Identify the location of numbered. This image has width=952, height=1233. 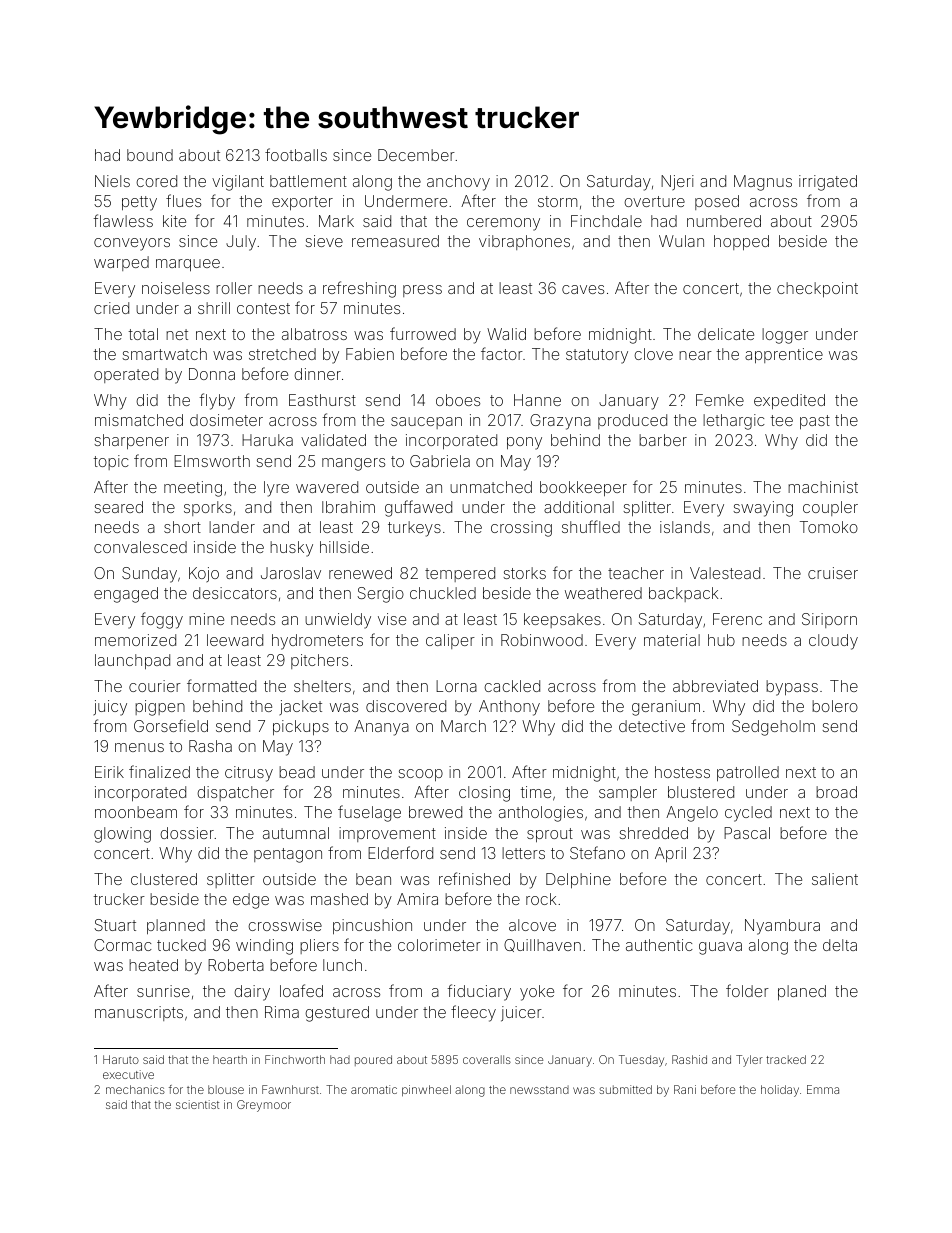
(724, 221).
